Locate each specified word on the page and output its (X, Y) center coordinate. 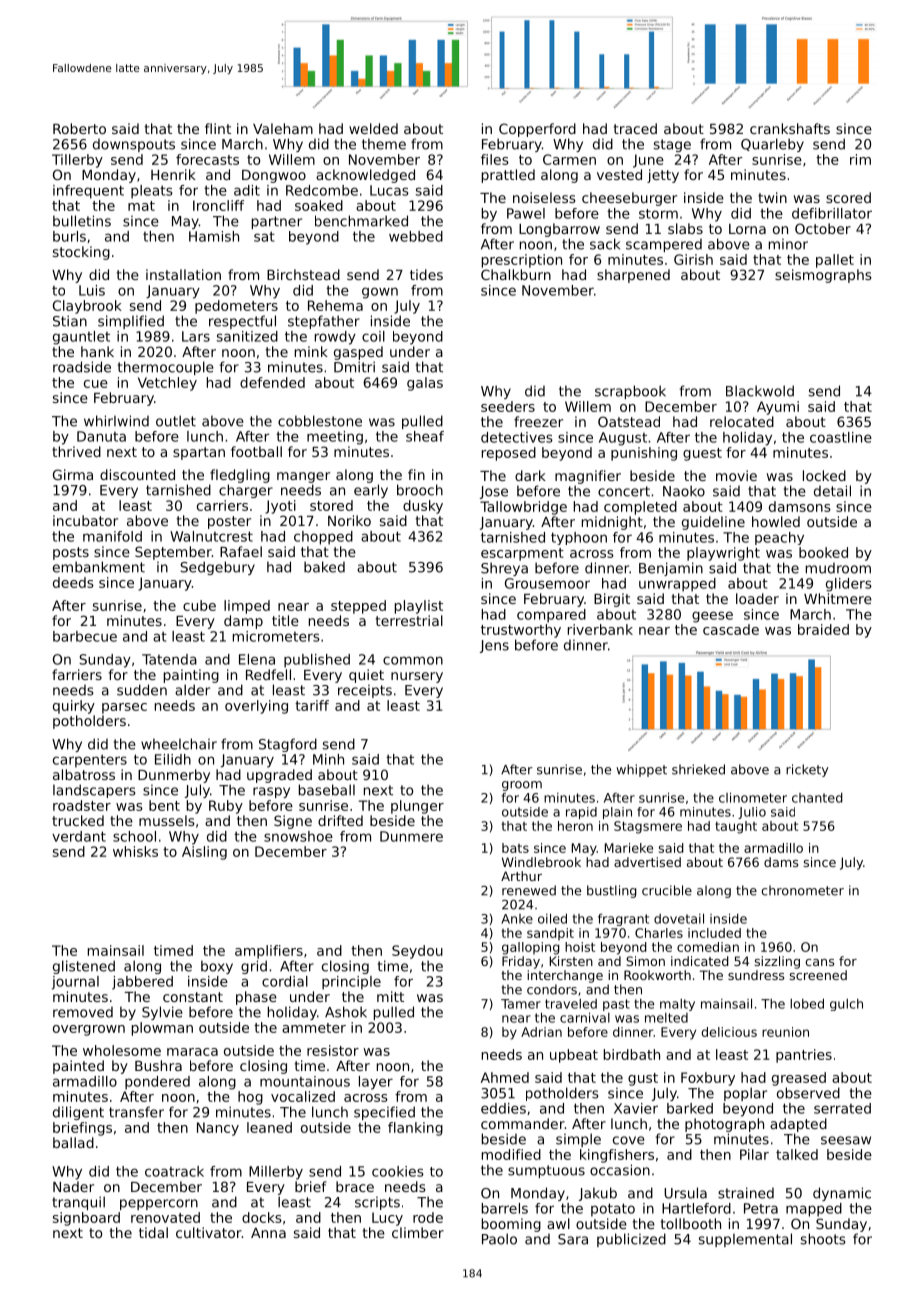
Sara (573, 1239)
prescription (522, 261)
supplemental (745, 1240)
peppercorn (159, 1204)
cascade (731, 629)
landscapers (94, 791)
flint (218, 128)
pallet (835, 261)
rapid (581, 813)
